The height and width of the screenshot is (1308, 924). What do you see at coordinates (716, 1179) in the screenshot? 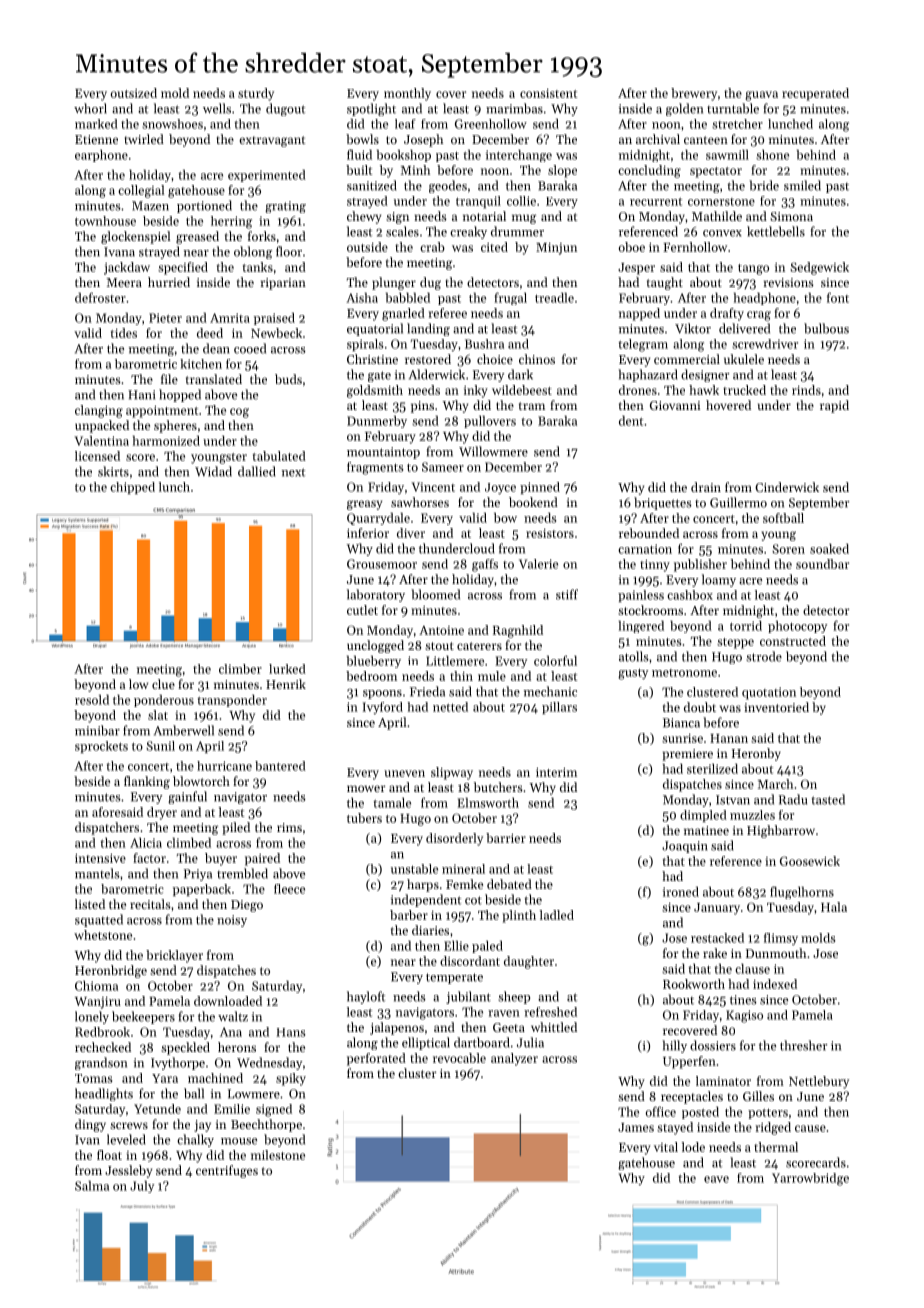
I see `eave` at bounding box center [716, 1179].
